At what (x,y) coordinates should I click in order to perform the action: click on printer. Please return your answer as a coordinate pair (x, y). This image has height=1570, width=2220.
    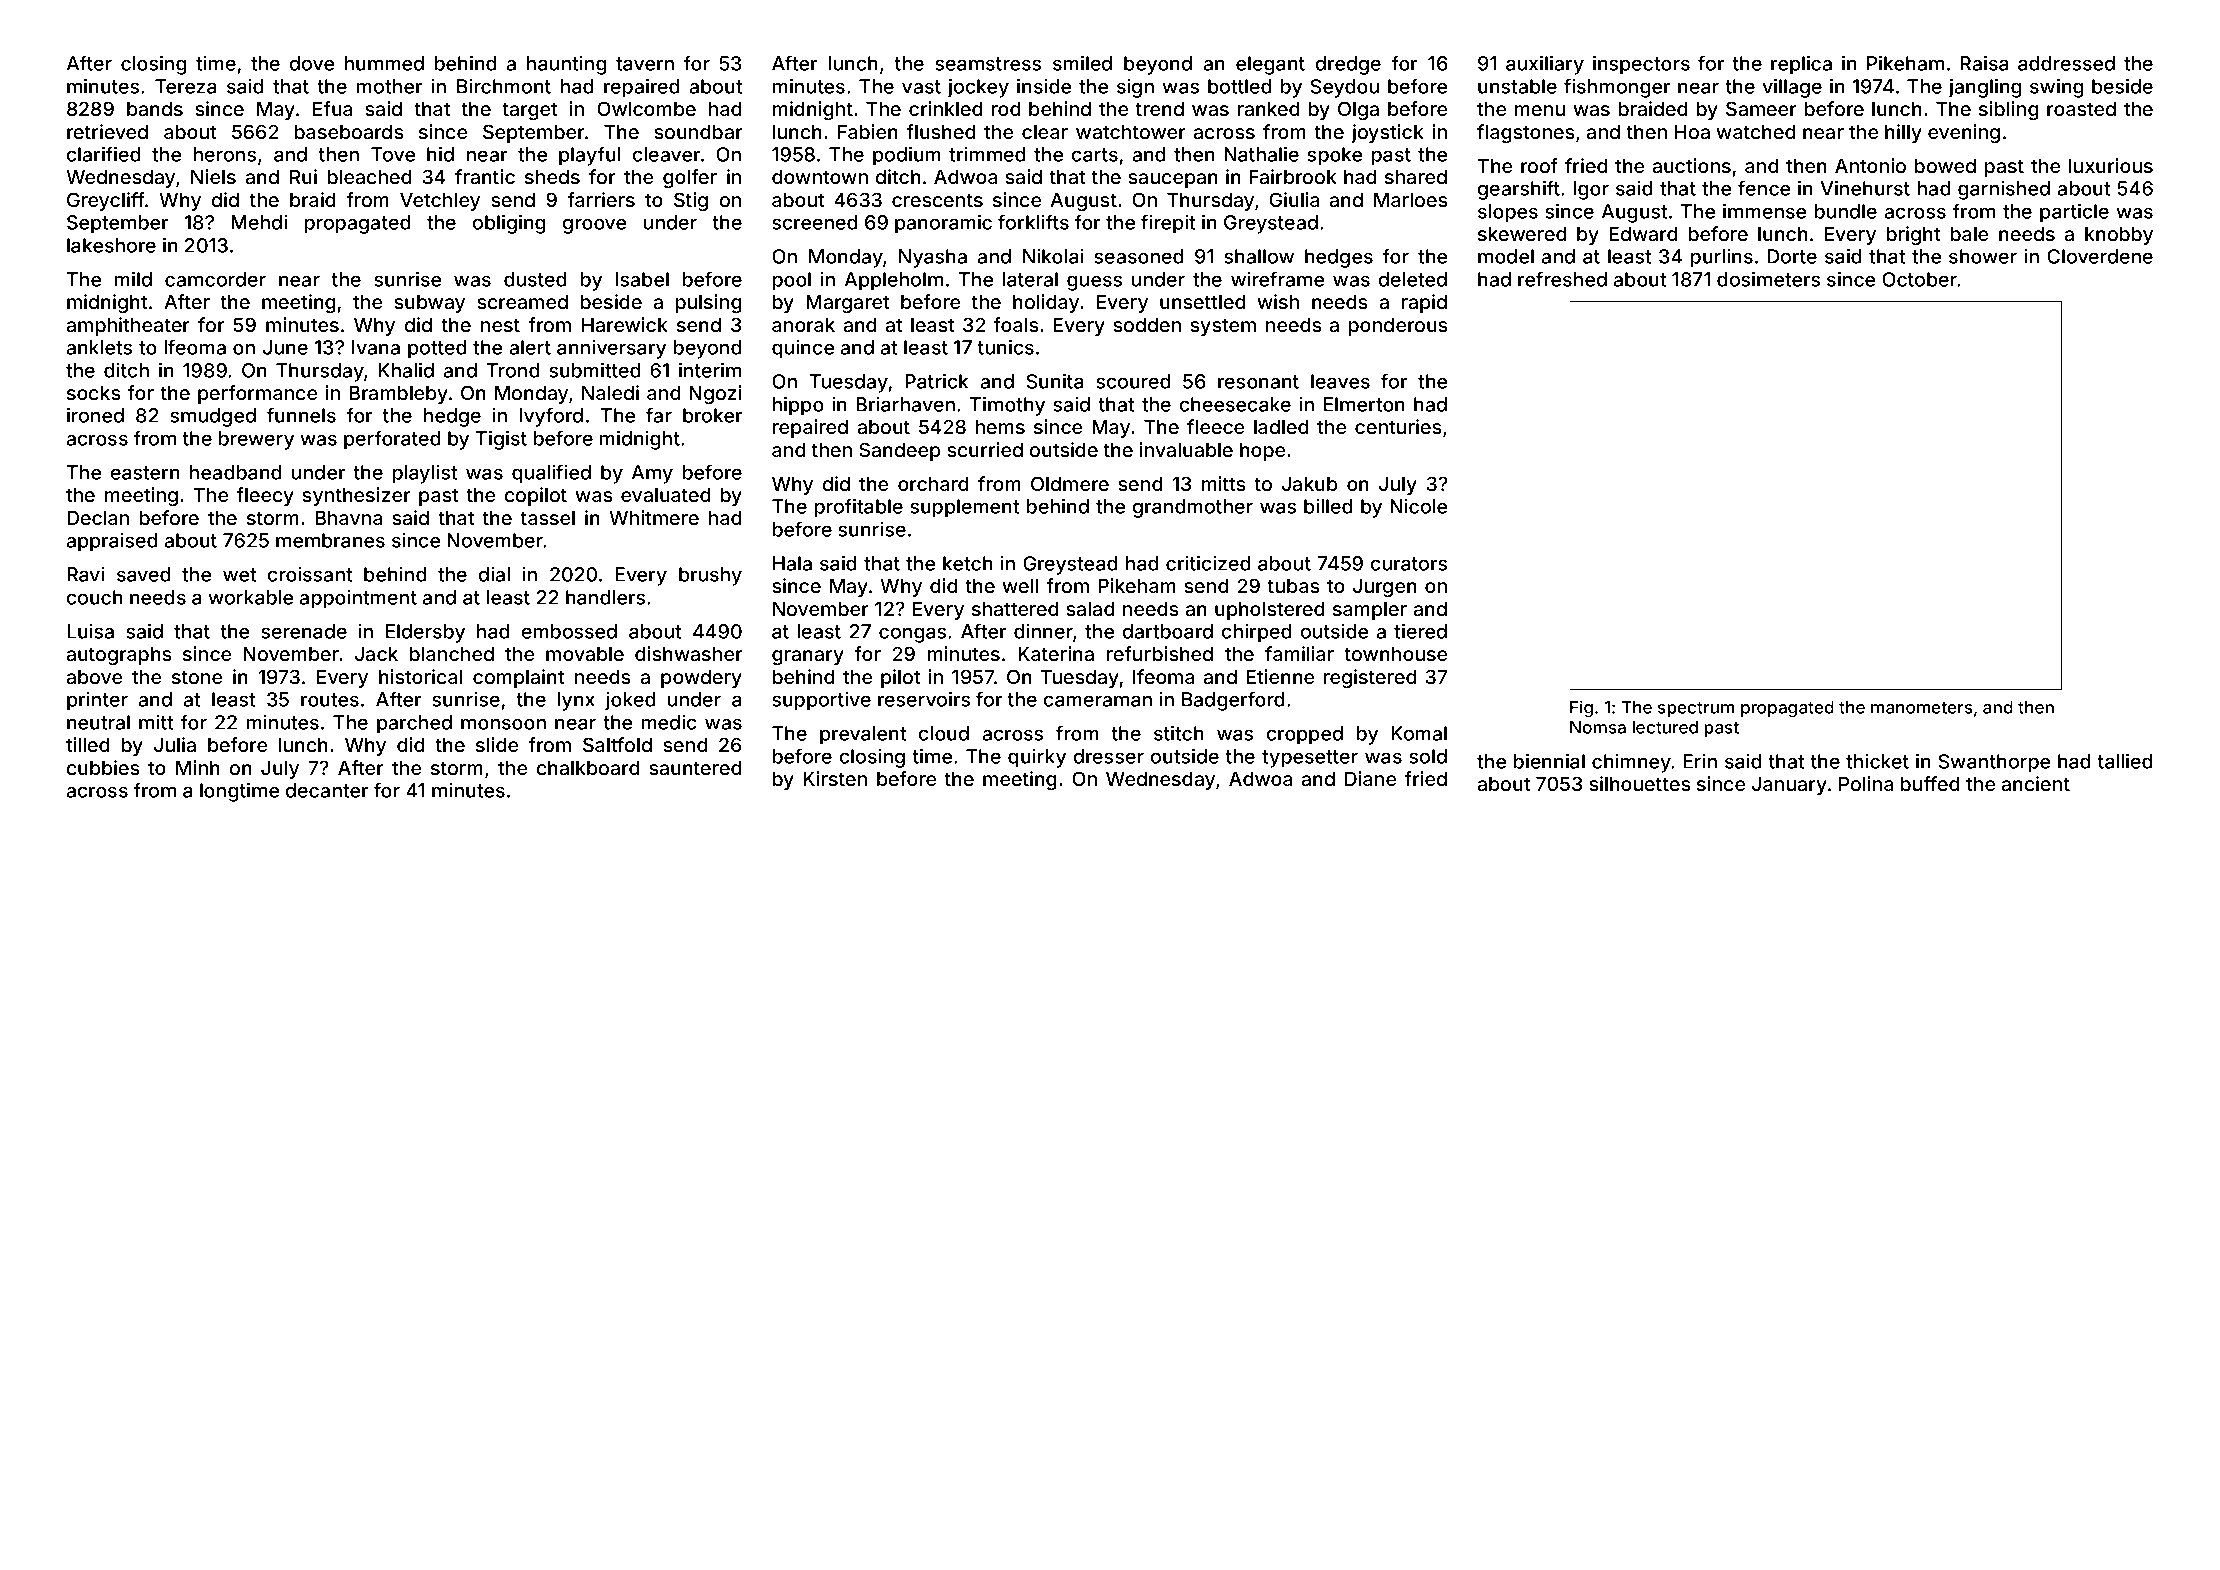
    Looking at the image, I should click on (97, 701).
